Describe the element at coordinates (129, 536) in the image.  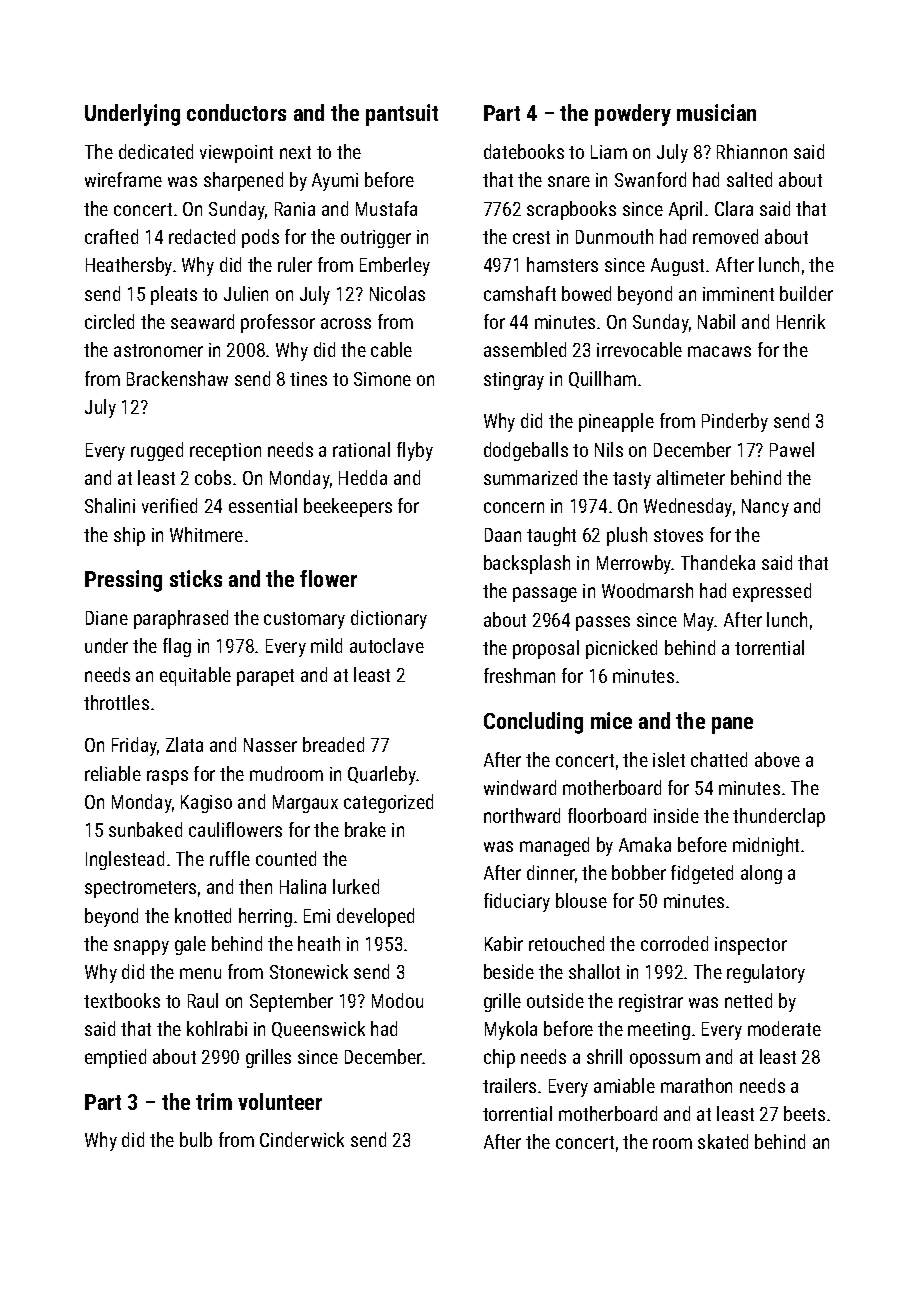
I see `ship` at that location.
